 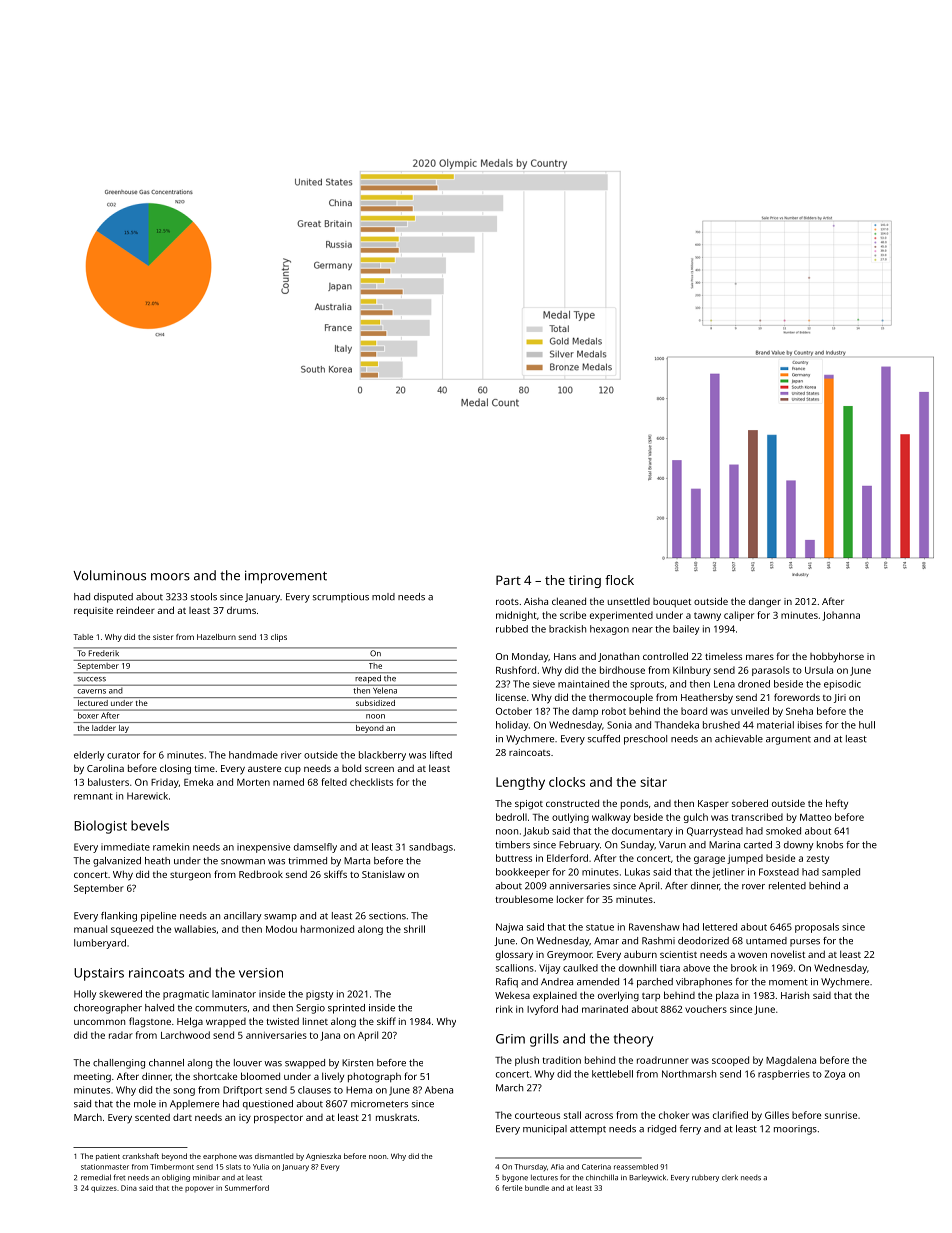 I want to click on sobered, so click(x=750, y=803).
